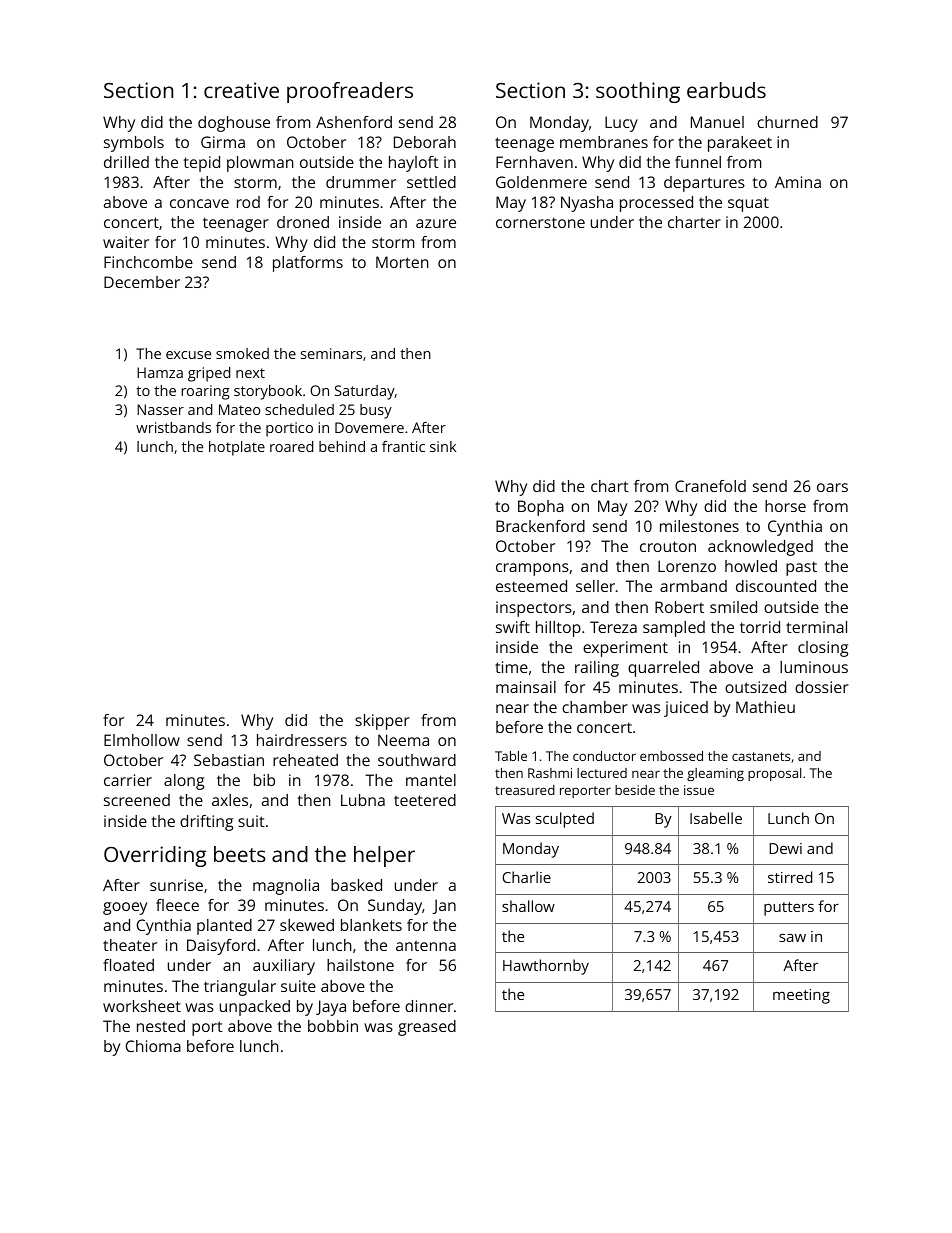  I want to click on soothing, so click(638, 92).
